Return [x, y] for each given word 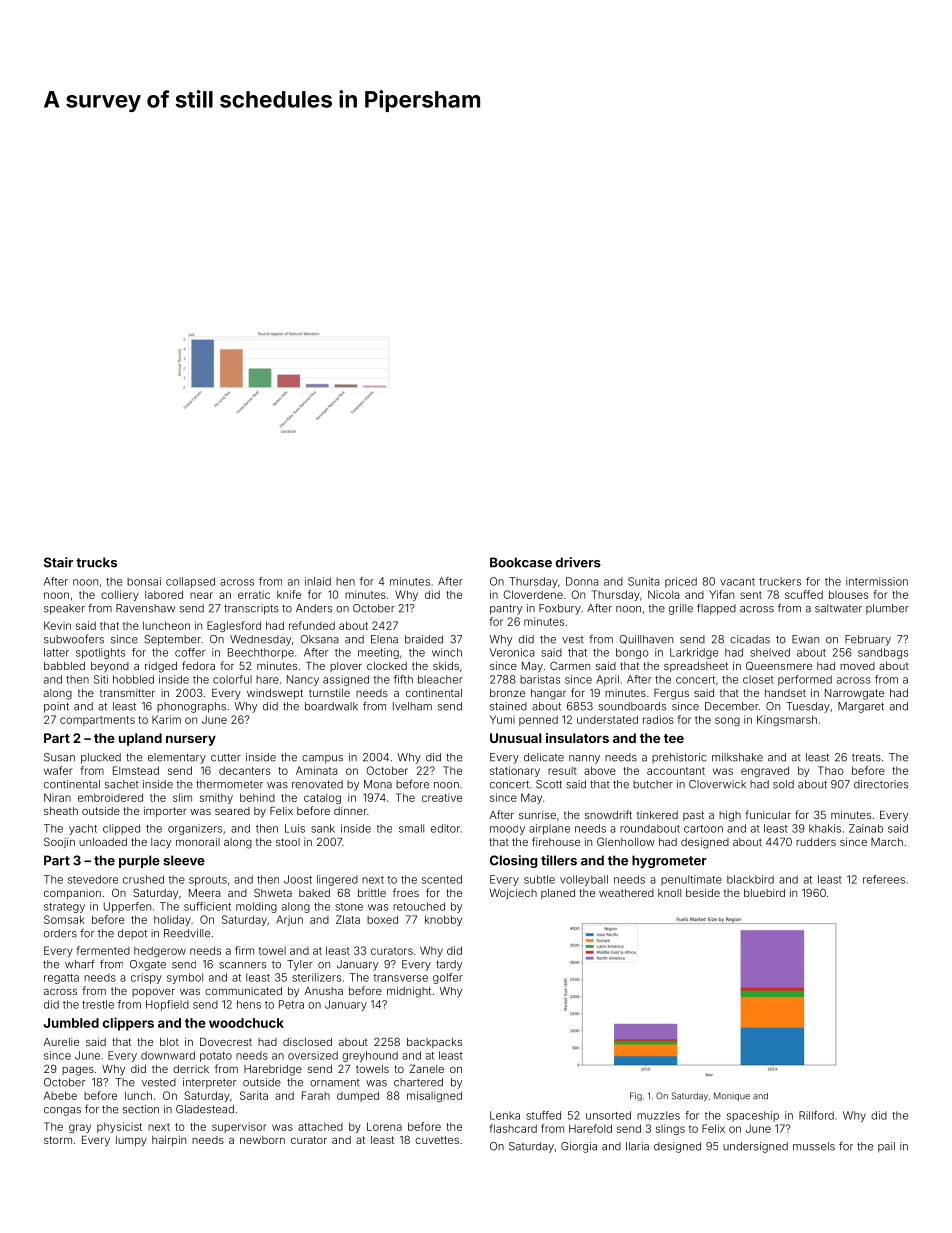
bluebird [764, 893]
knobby [443, 920]
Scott [549, 784]
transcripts [251, 609]
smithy [216, 798]
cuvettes [437, 1140]
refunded [312, 625]
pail [886, 1147]
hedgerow [160, 951]
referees [884, 879]
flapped [716, 609]
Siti [101, 679]
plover [346, 667]
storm [58, 1140]
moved [857, 666]
